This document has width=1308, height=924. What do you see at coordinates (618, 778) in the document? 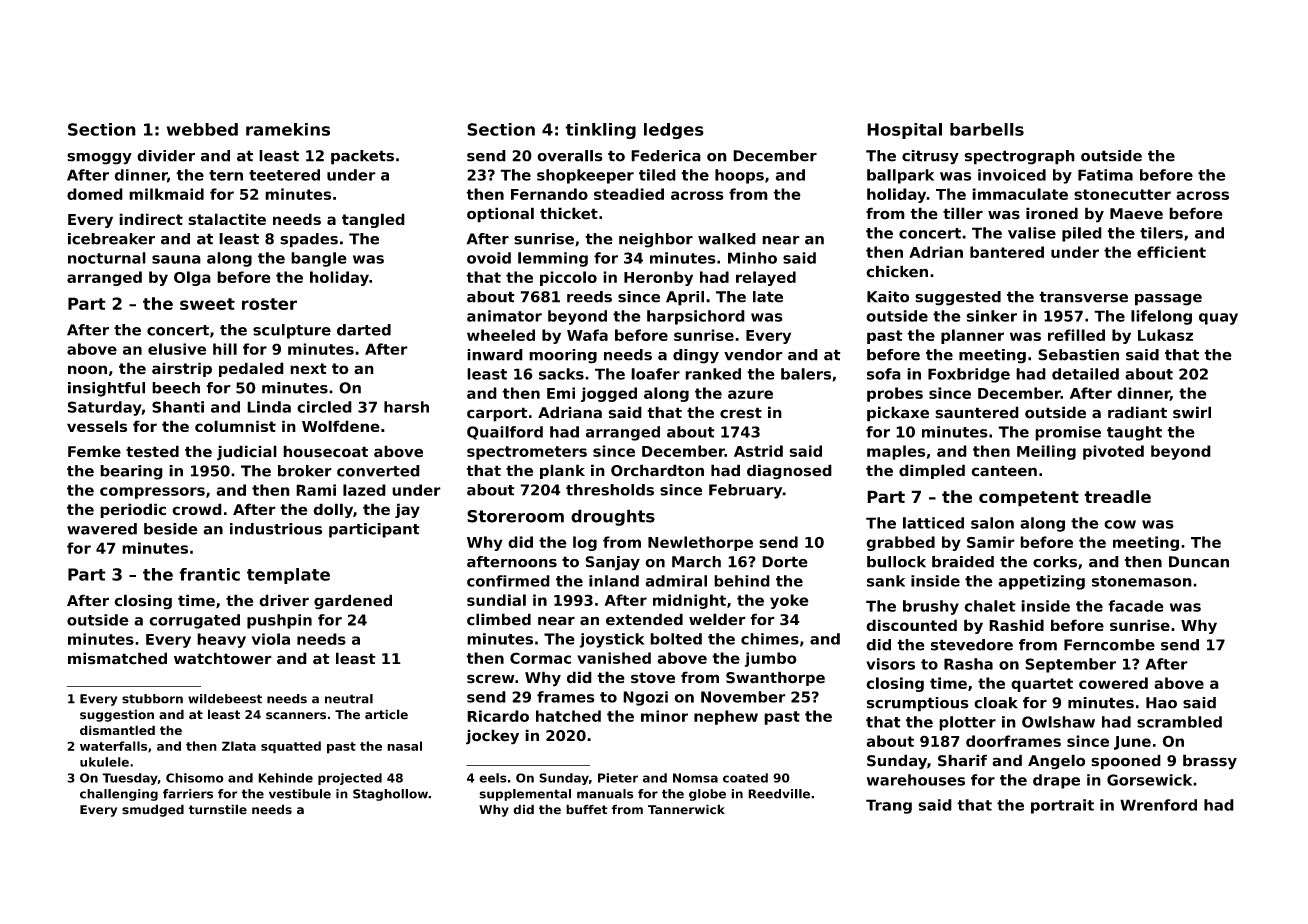
I see `Pieter` at bounding box center [618, 778].
